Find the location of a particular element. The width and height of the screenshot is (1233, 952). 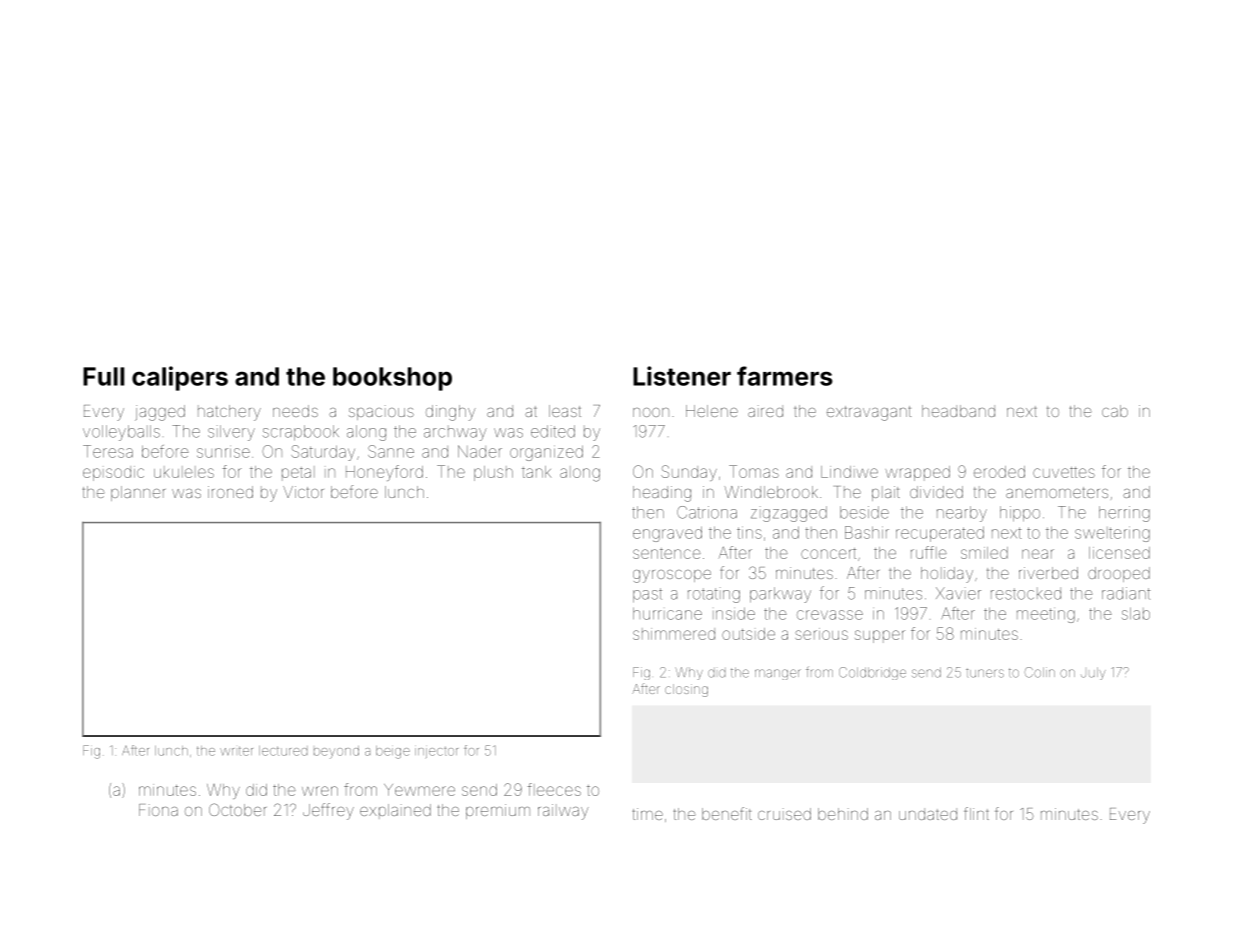

plush is located at coordinates (493, 473).
